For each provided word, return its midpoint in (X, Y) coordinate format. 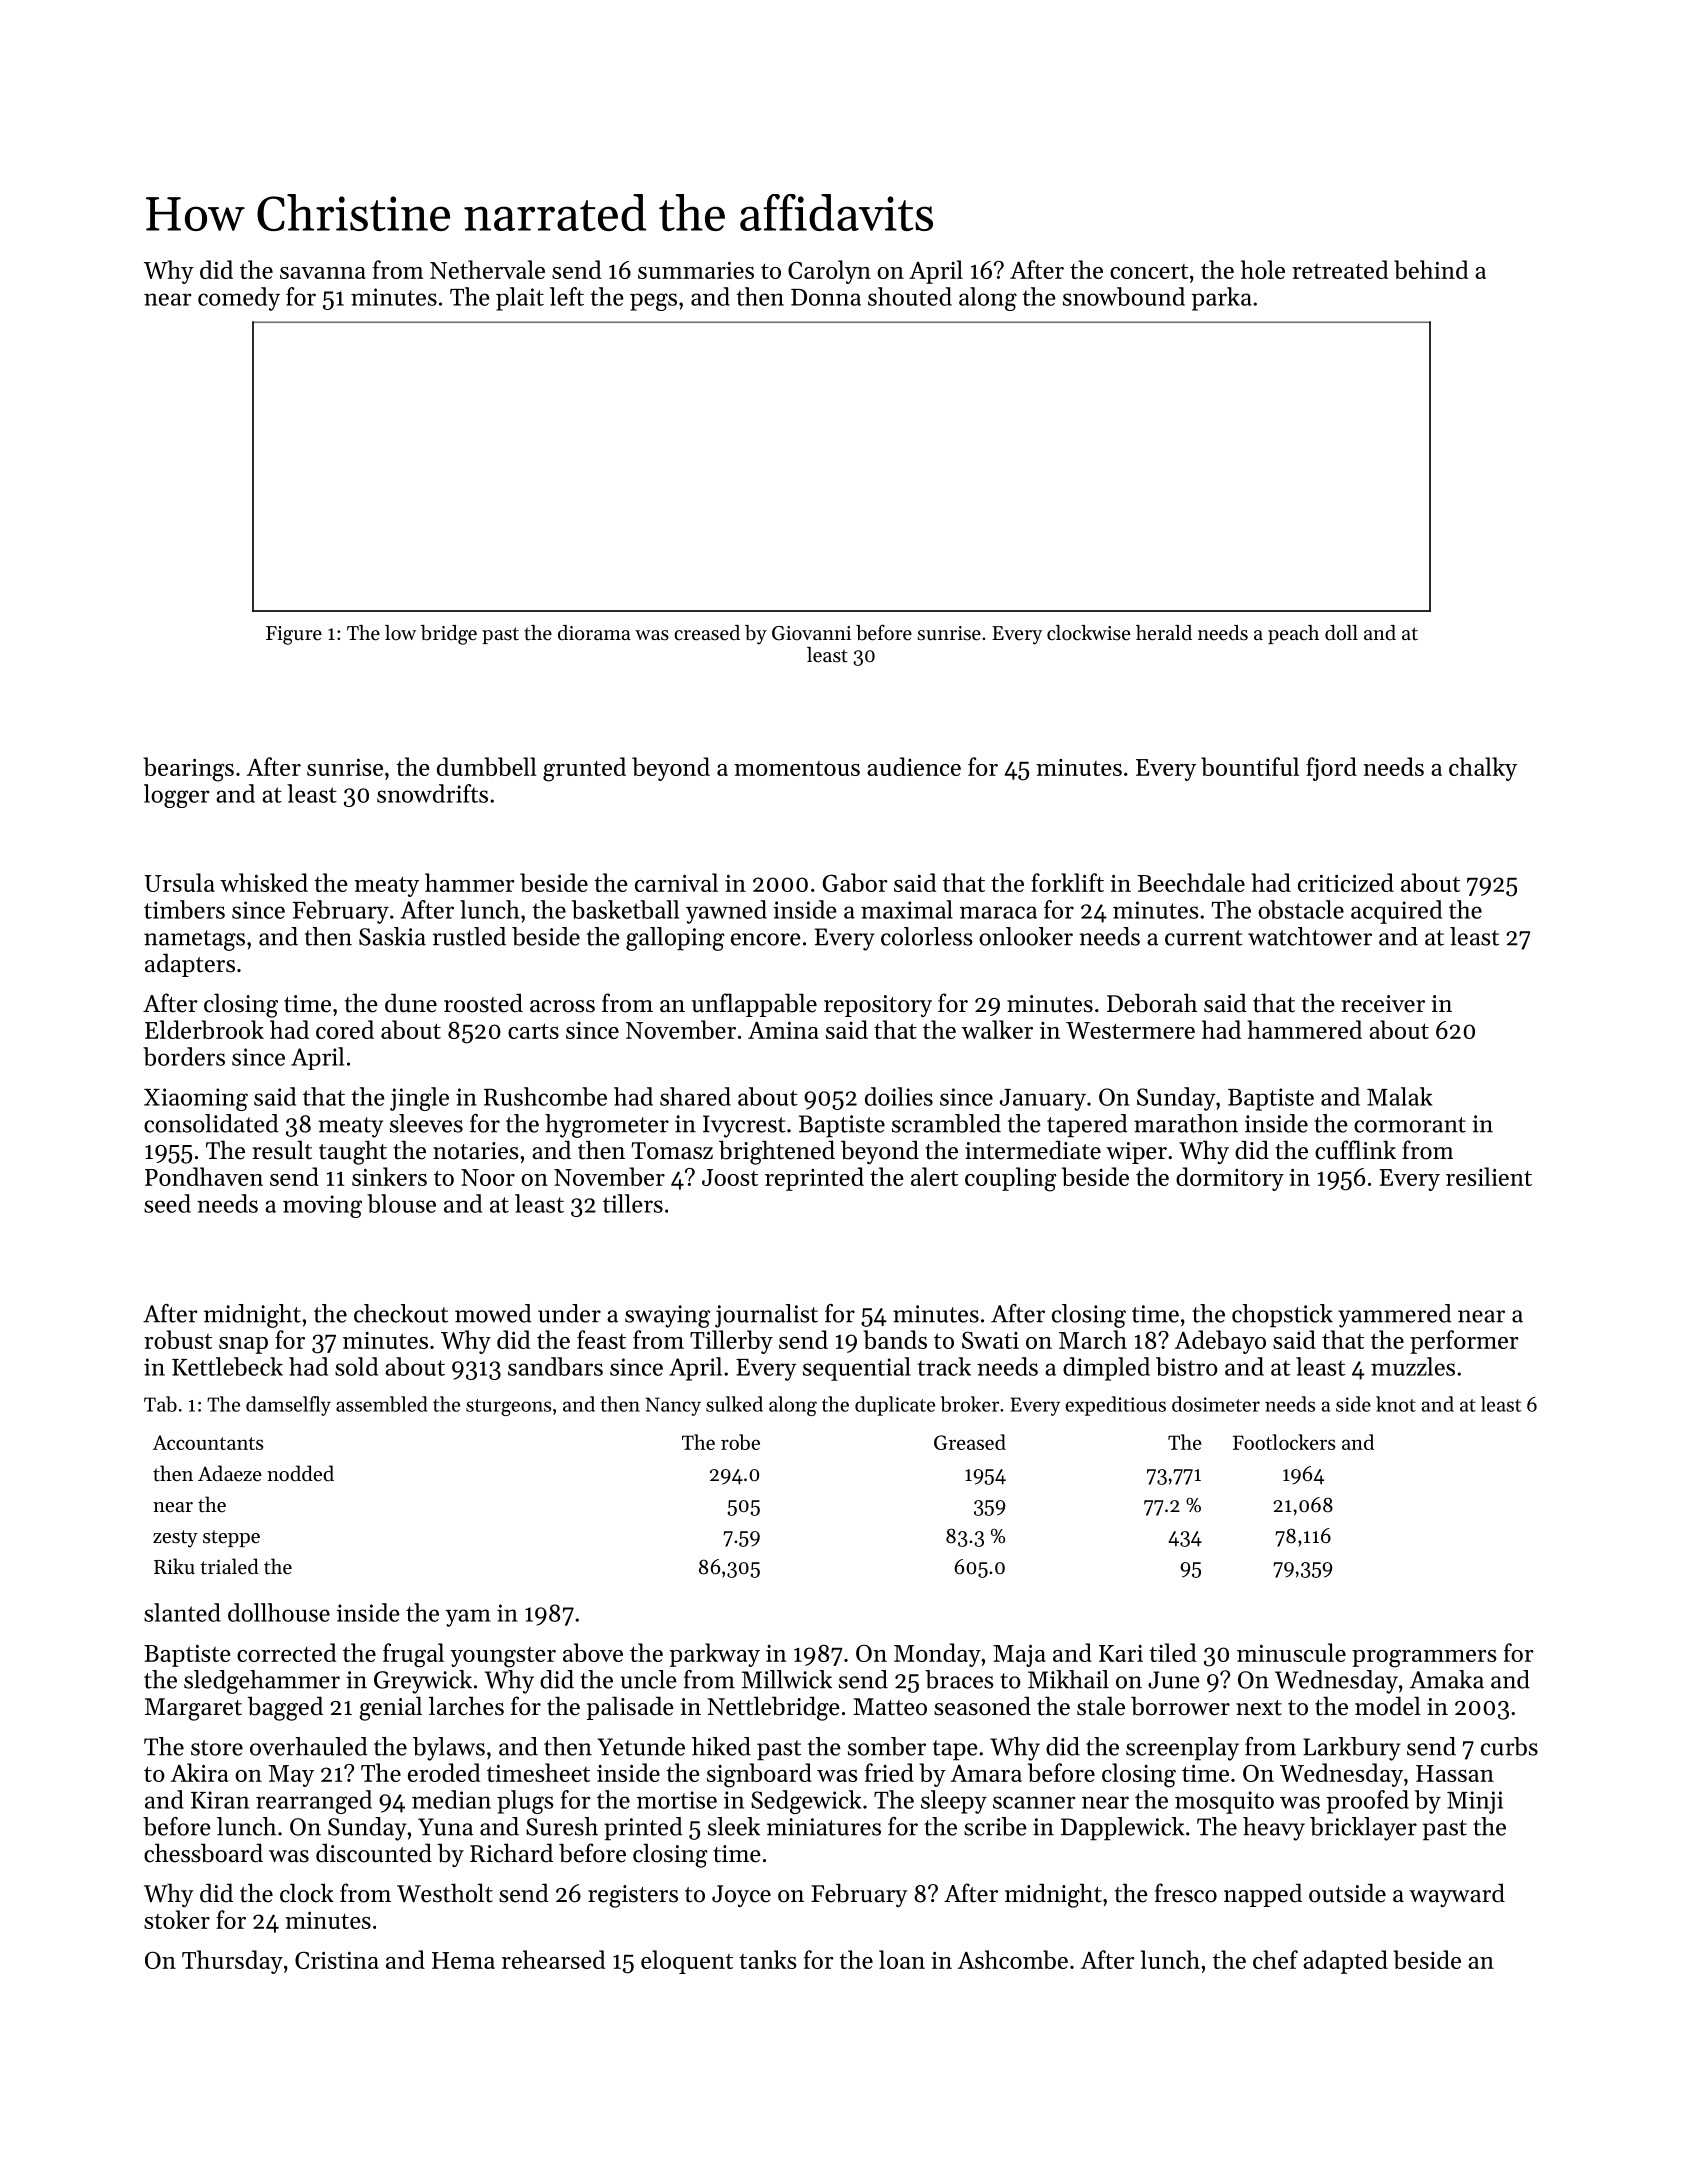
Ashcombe (1013, 1959)
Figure (294, 635)
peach (1293, 634)
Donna (826, 297)
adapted (1345, 1962)
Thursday (232, 1962)
